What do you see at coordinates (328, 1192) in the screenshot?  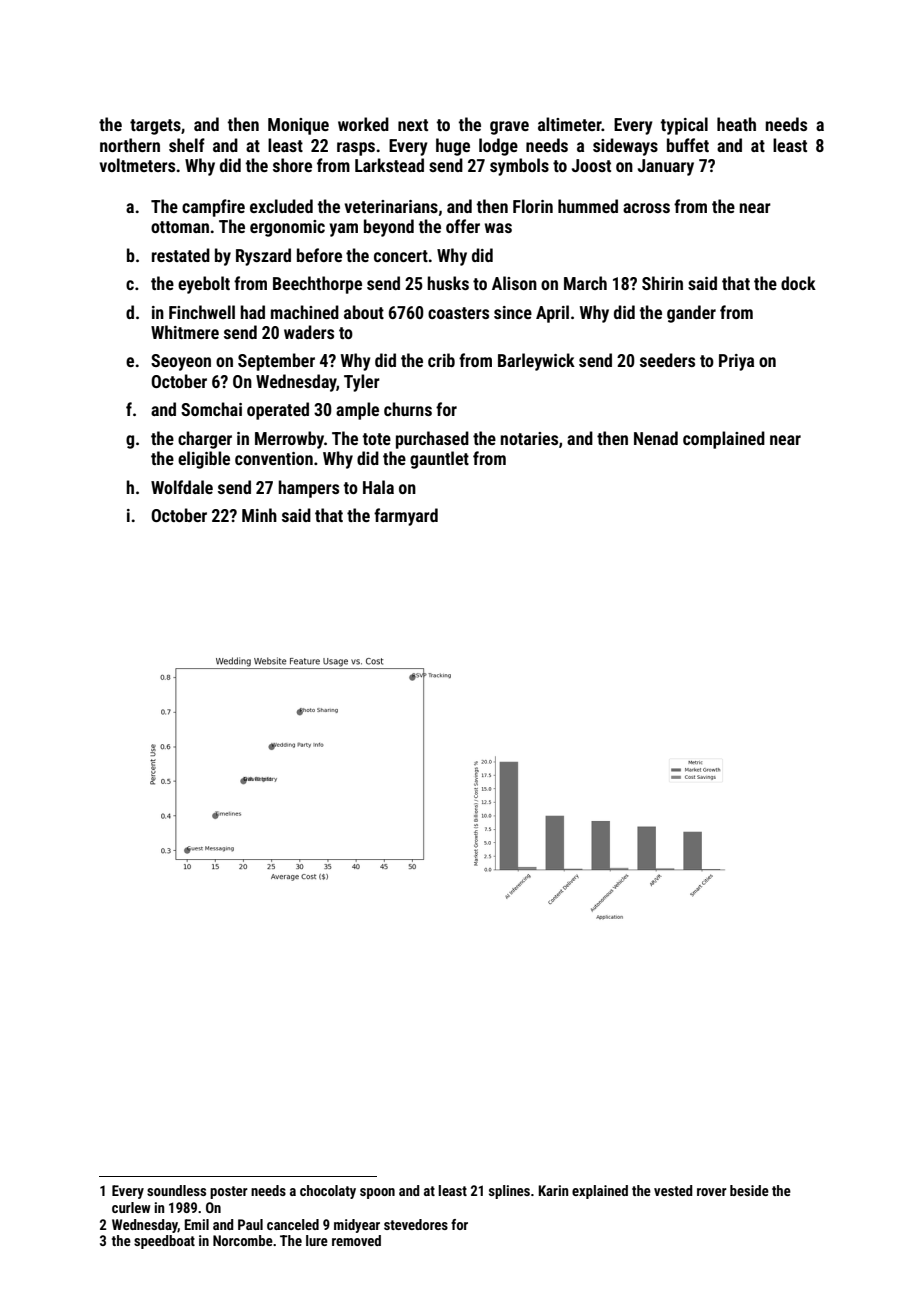 I see `chocolaty` at bounding box center [328, 1192].
